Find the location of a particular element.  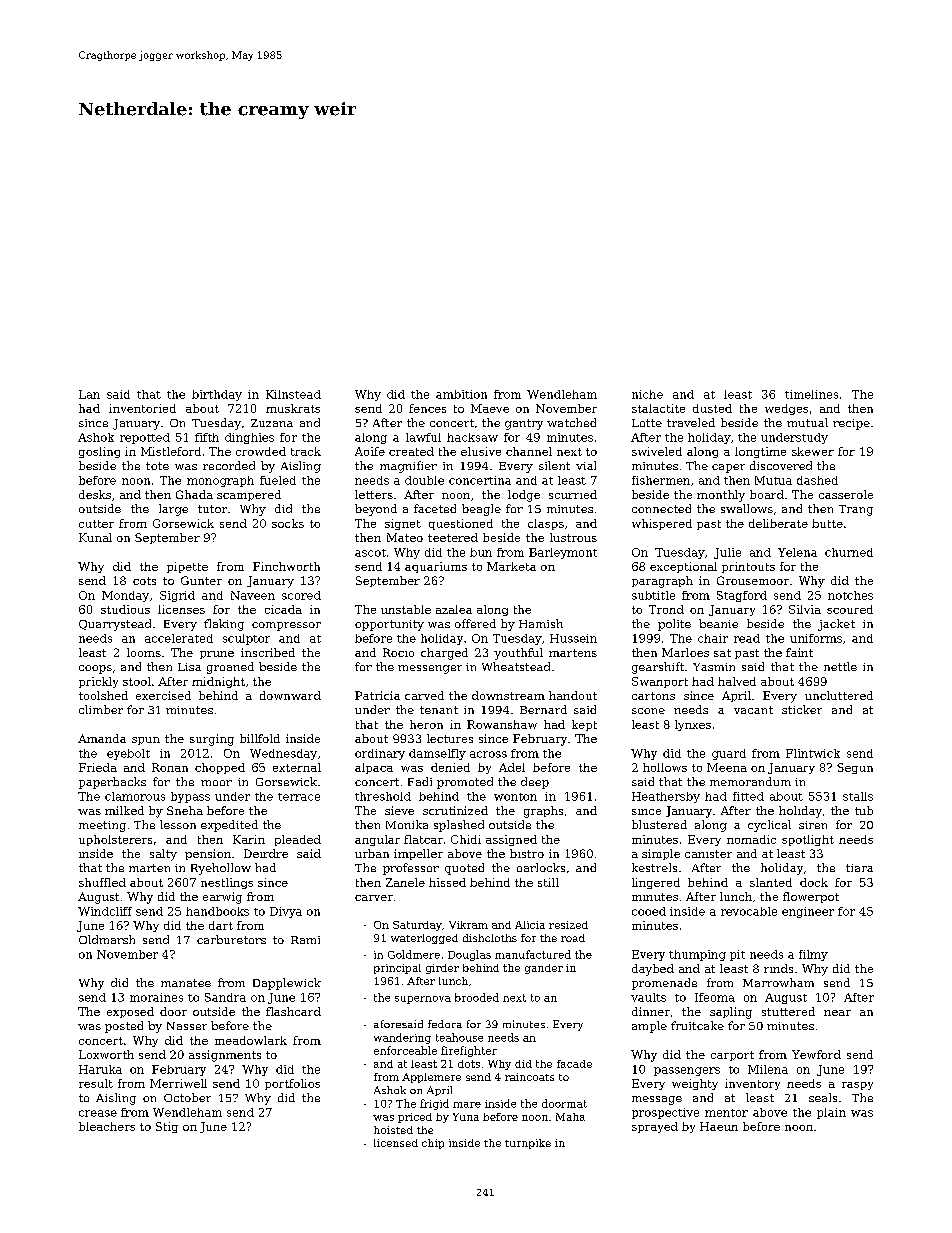

bypass is located at coordinates (190, 797).
